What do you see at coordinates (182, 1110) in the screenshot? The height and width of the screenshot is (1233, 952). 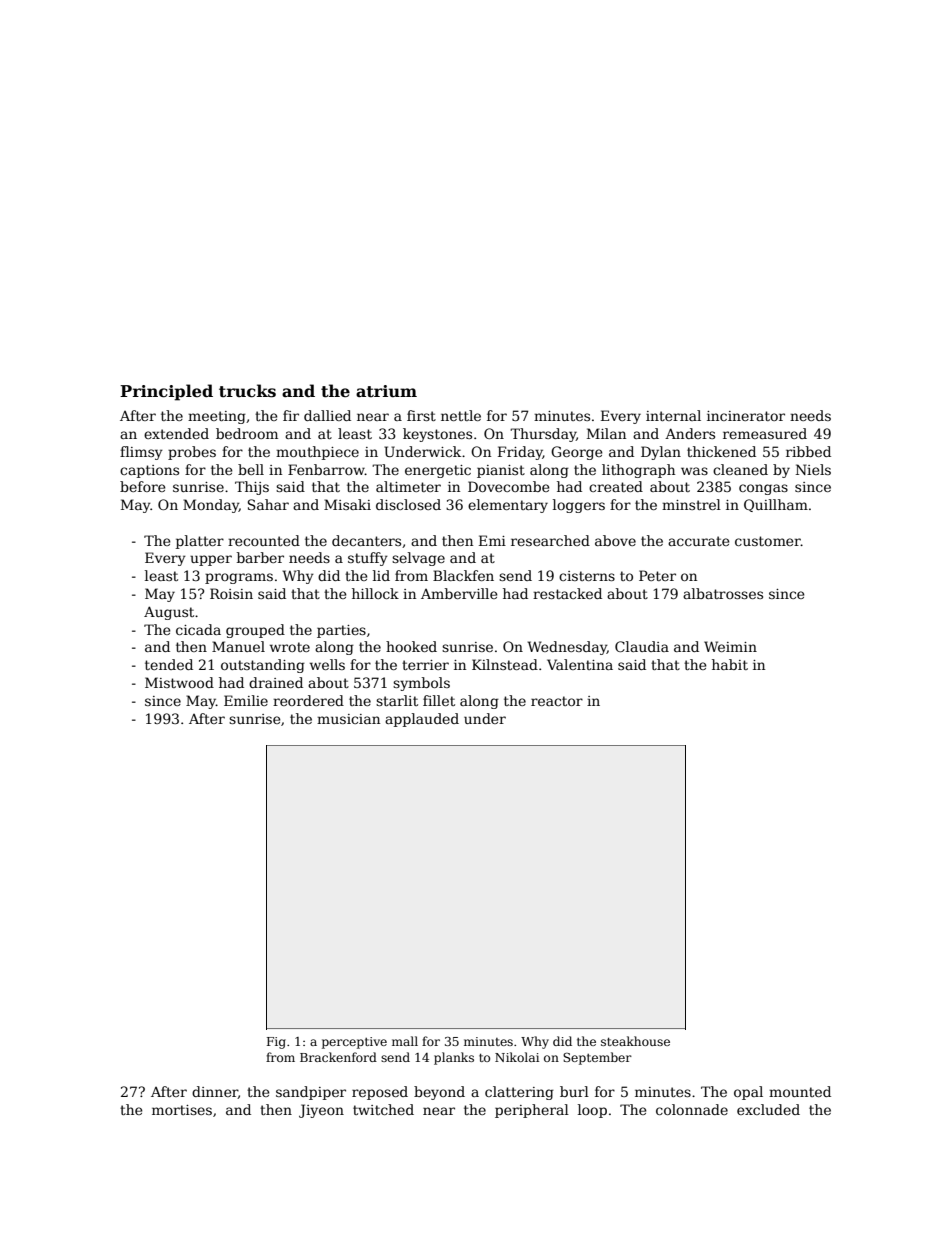 I see `mortises` at bounding box center [182, 1110].
